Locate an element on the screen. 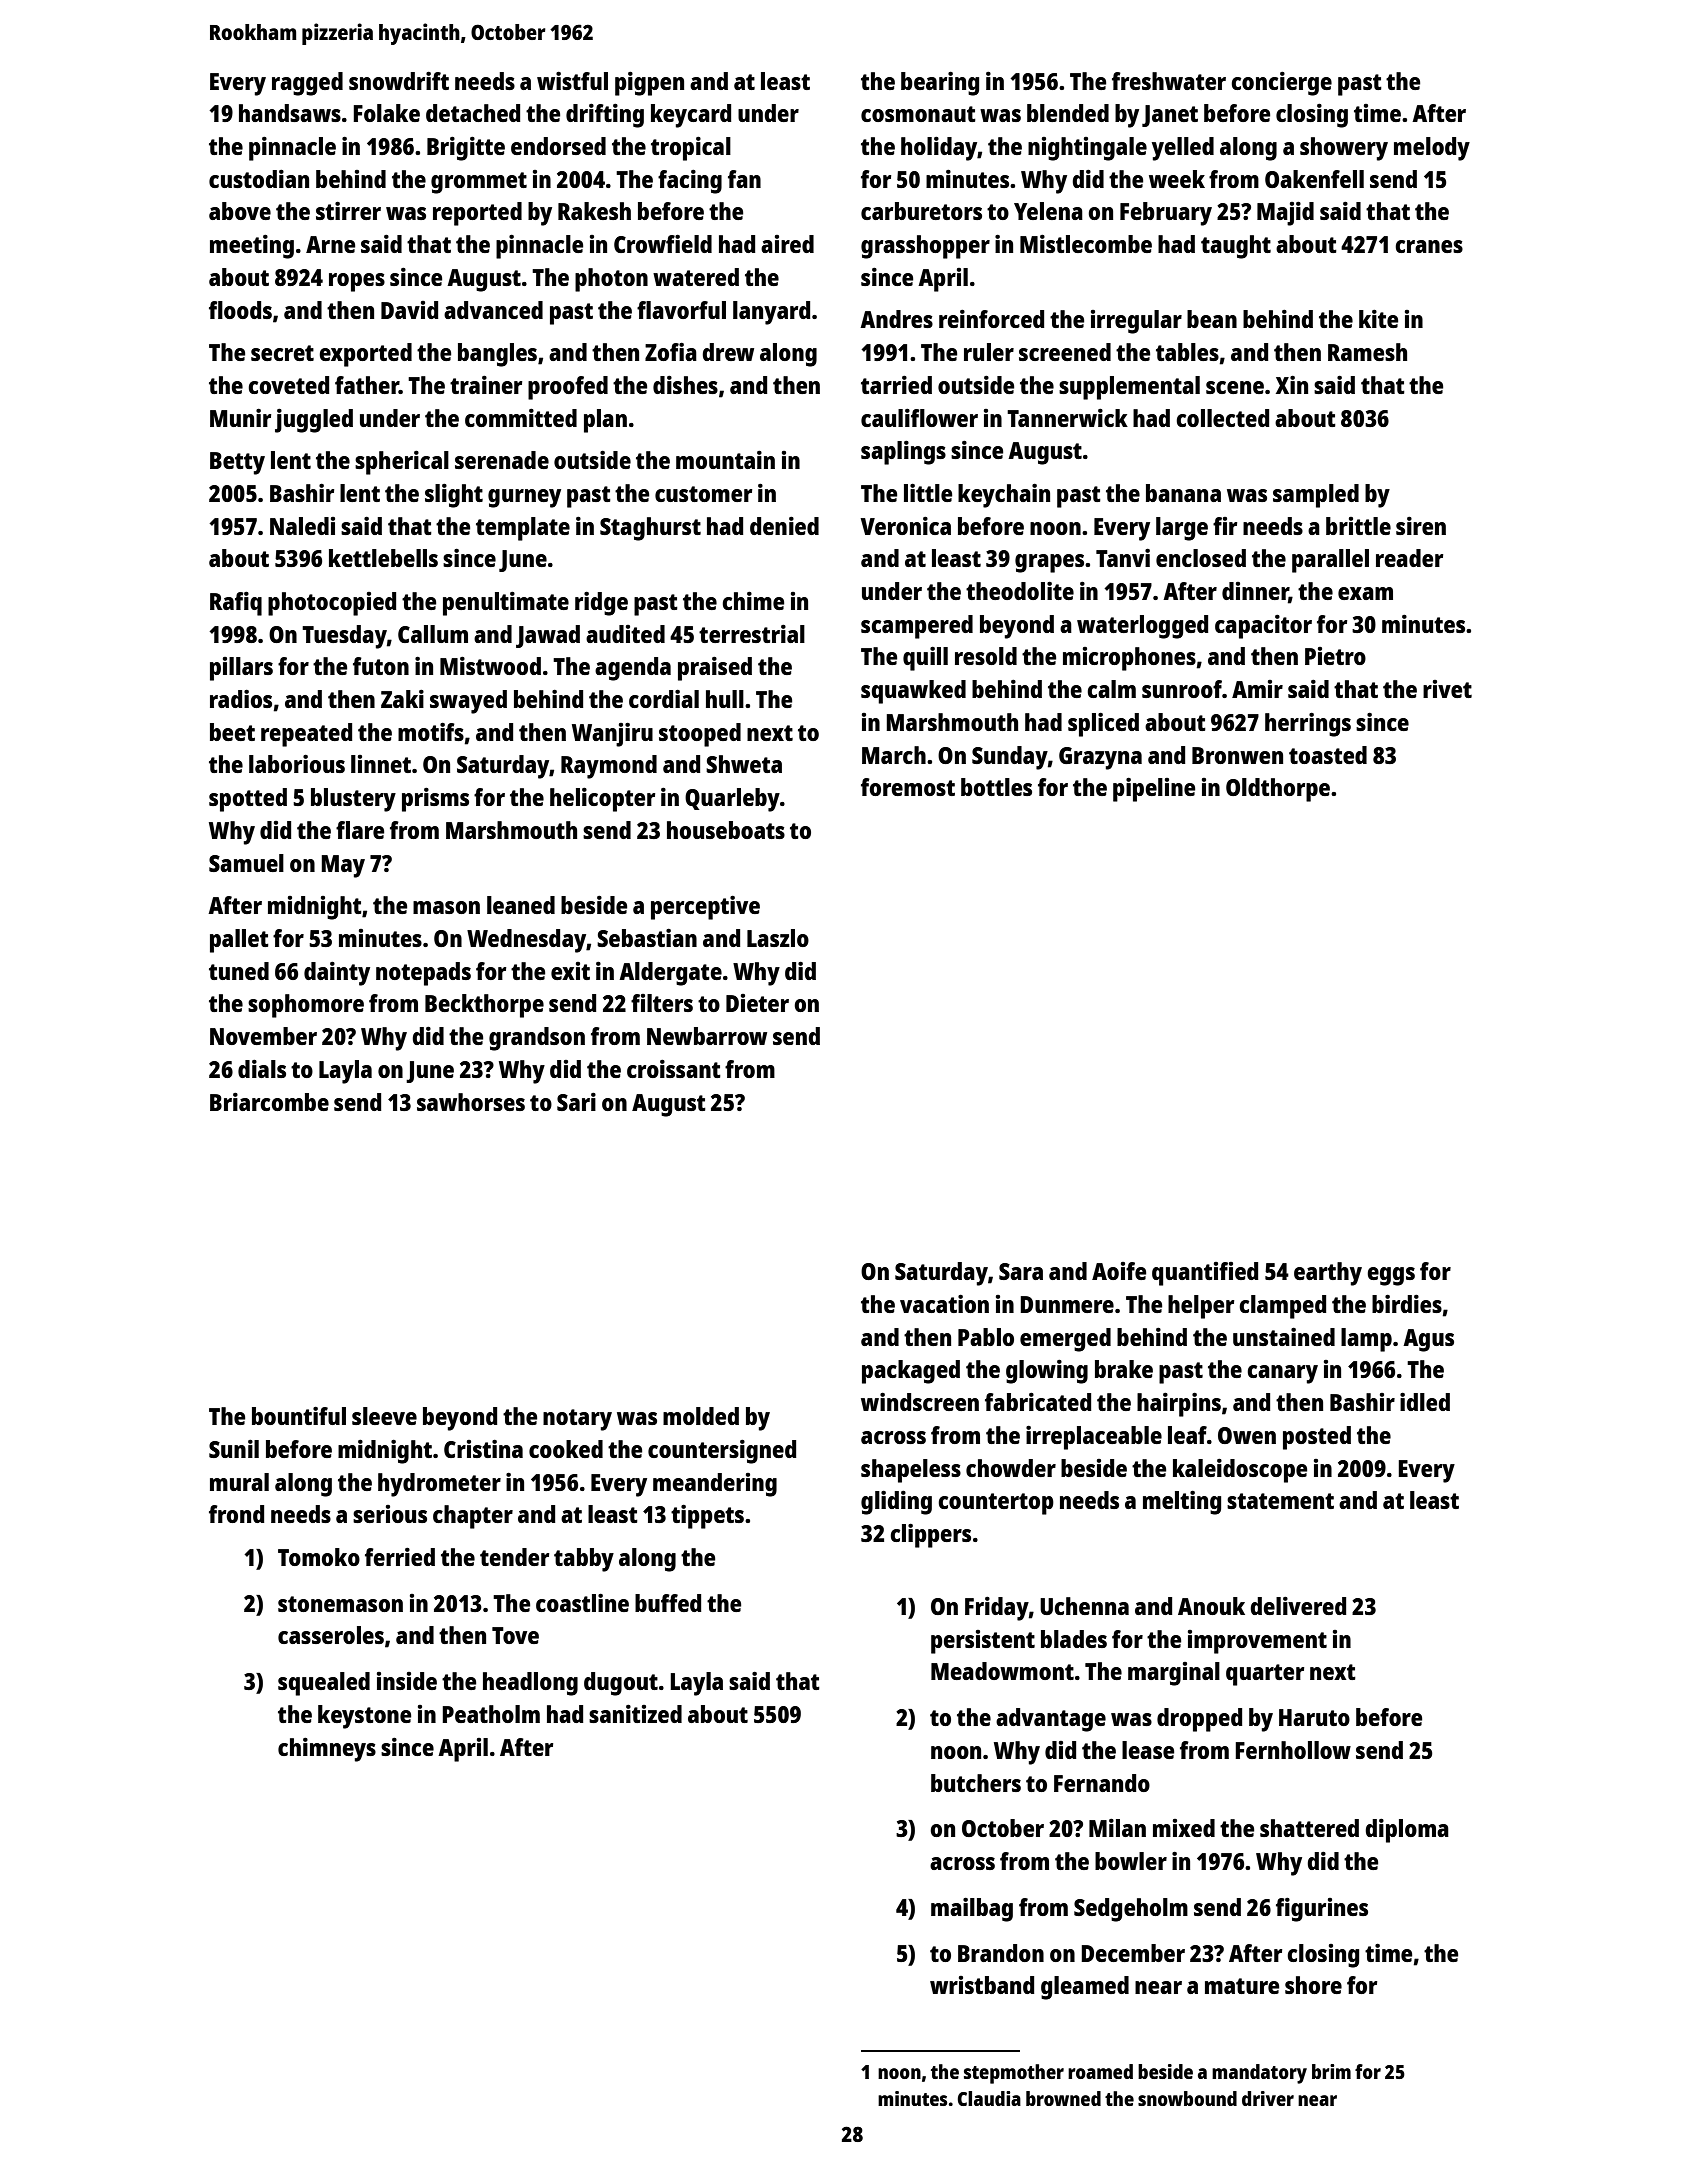 Image resolution: width=1683 pixels, height=2178 pixels. Anouk is located at coordinates (1211, 1606).
